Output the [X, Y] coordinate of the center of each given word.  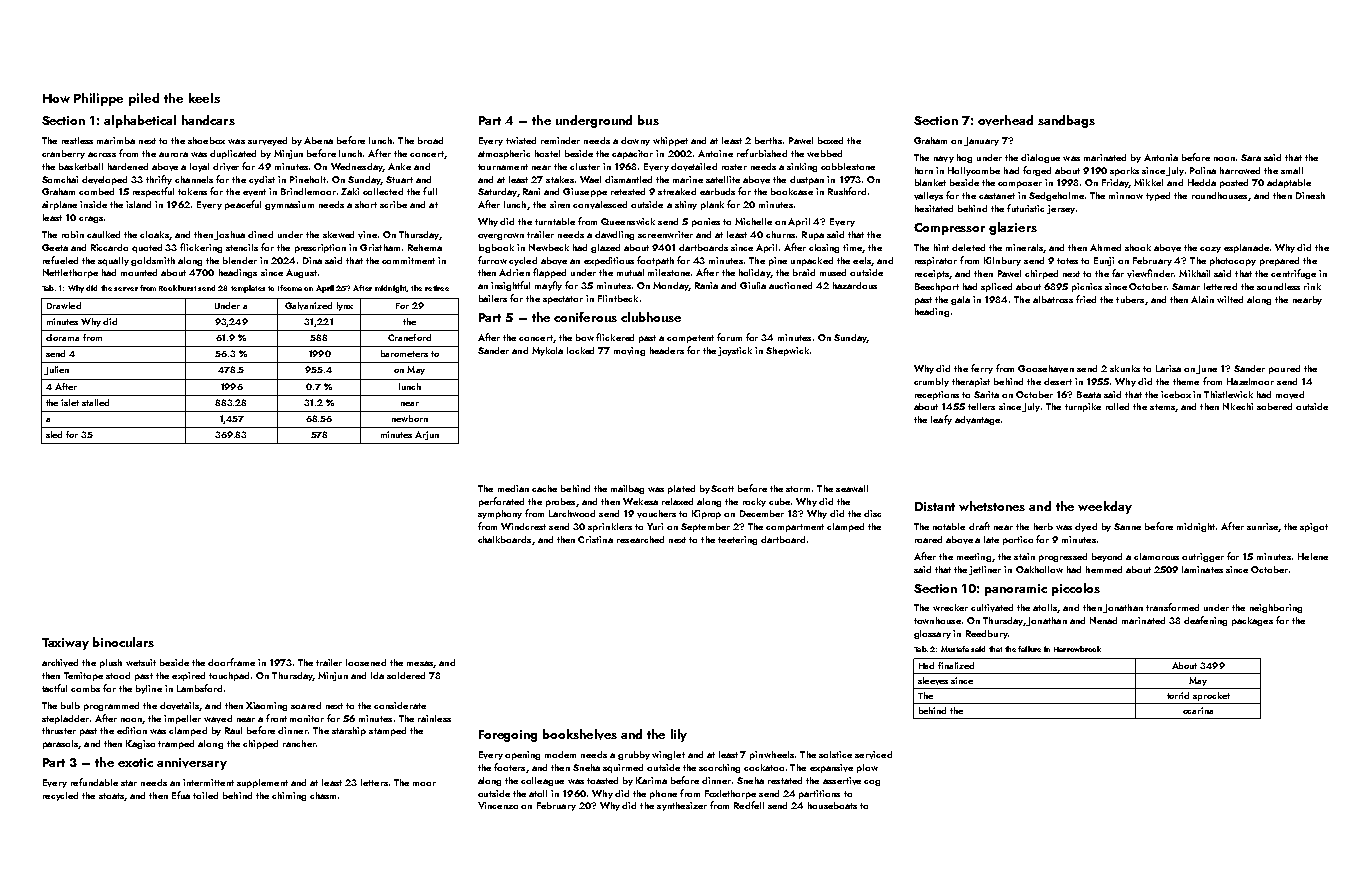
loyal [199, 167]
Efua [181, 795]
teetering [737, 540]
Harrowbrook [1077, 649]
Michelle [753, 221]
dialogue [1040, 158]
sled [54, 434]
